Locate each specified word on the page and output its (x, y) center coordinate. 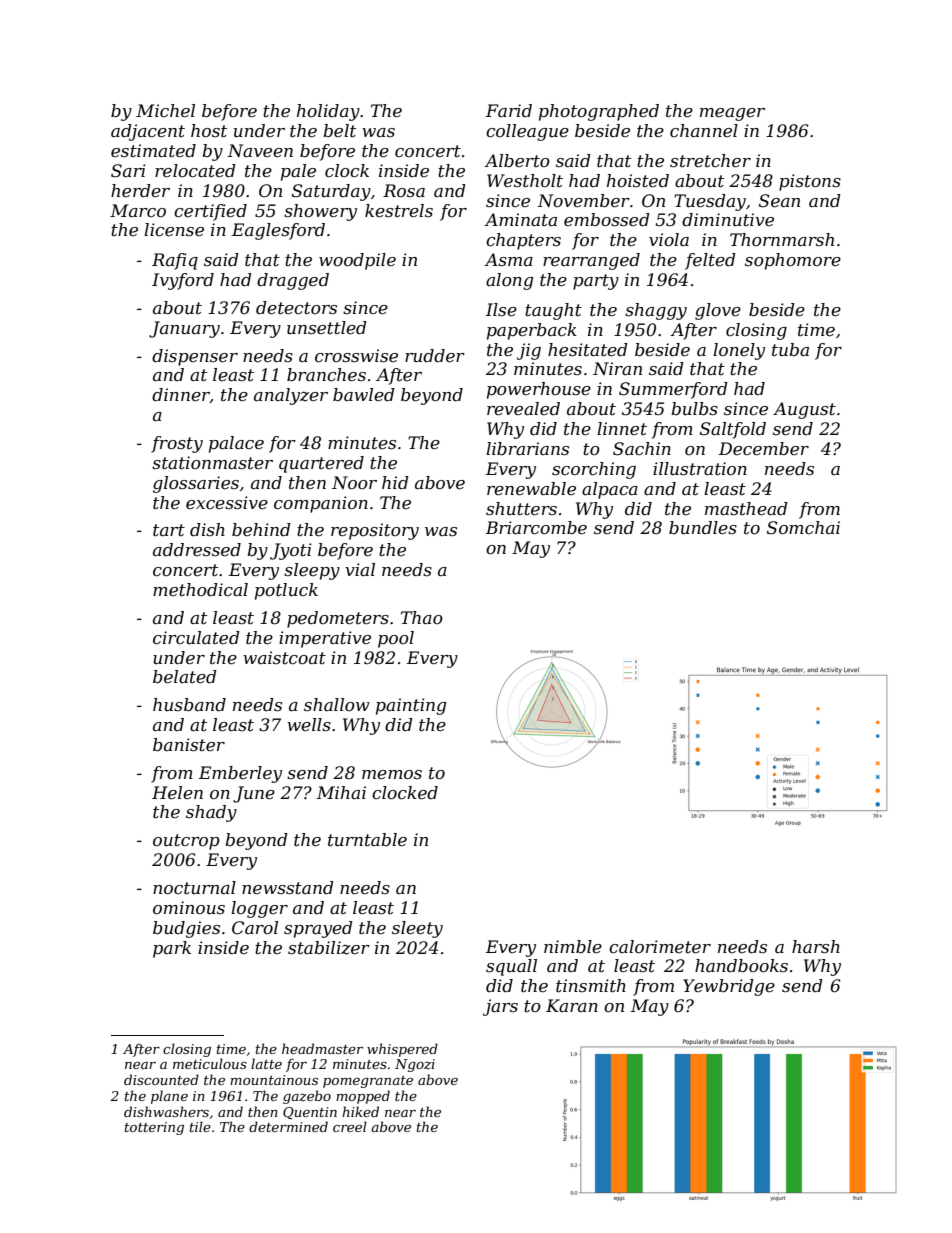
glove (718, 311)
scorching (594, 470)
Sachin (642, 449)
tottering (154, 1128)
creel (350, 1126)
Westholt (525, 181)
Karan (572, 1005)
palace (236, 444)
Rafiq (175, 261)
